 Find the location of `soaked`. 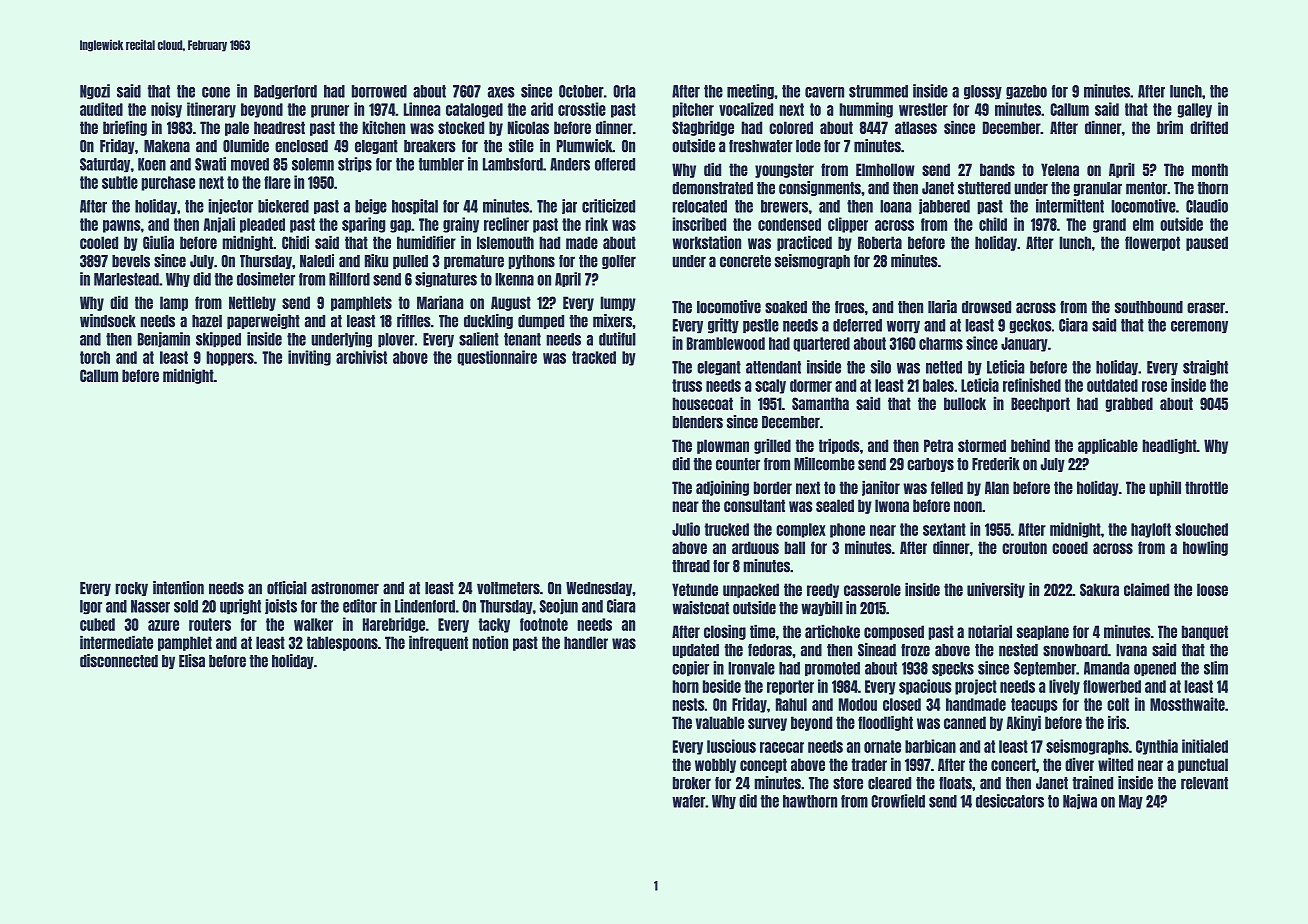

soaked is located at coordinates (786, 307).
